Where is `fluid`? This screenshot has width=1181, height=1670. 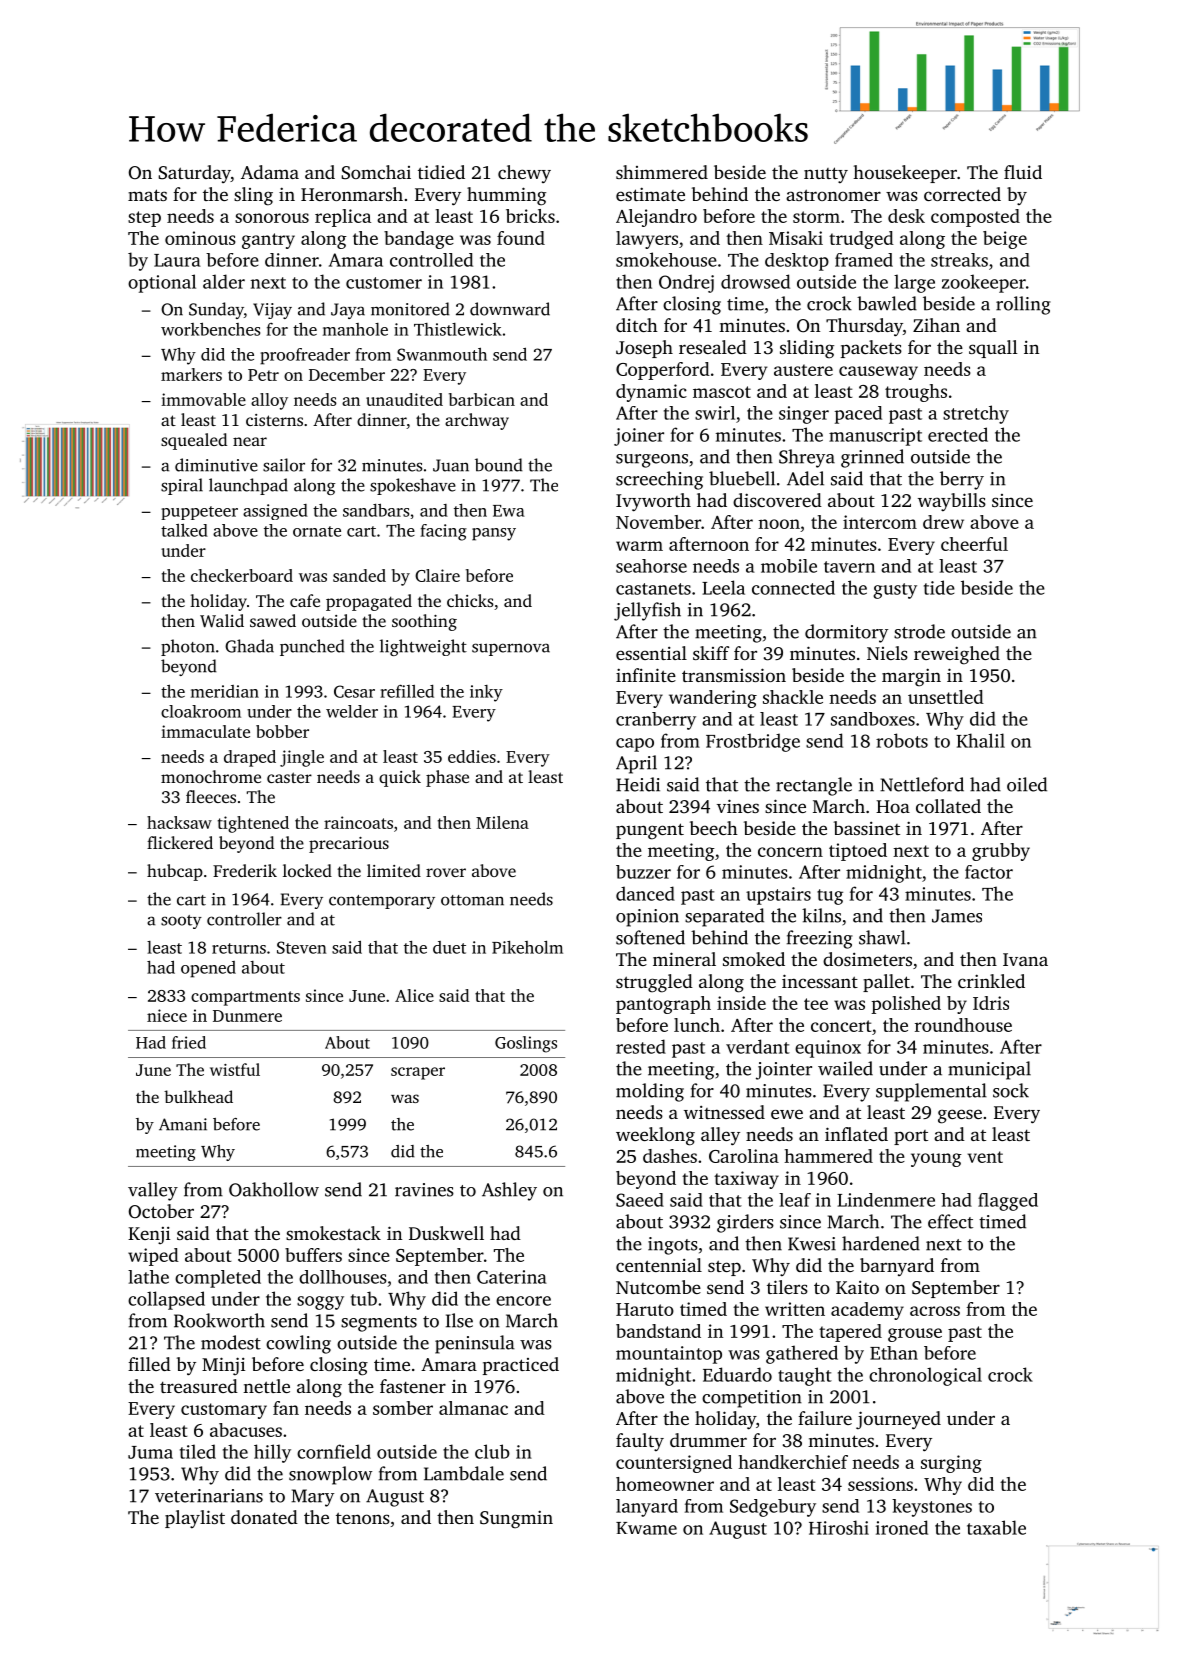
fluid is located at coordinates (1023, 172).
